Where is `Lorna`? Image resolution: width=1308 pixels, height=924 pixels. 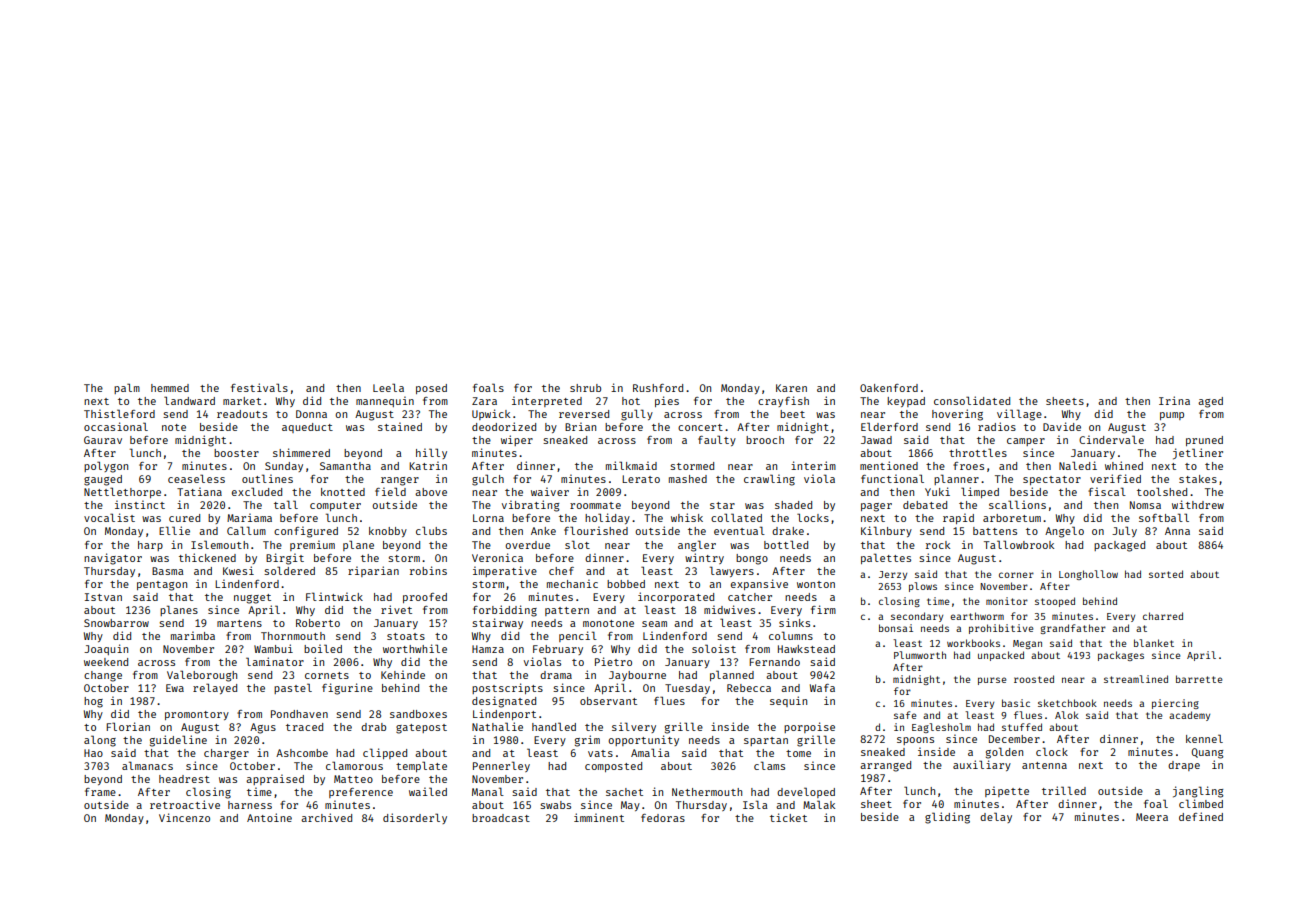 Lorna is located at coordinates (488, 518).
